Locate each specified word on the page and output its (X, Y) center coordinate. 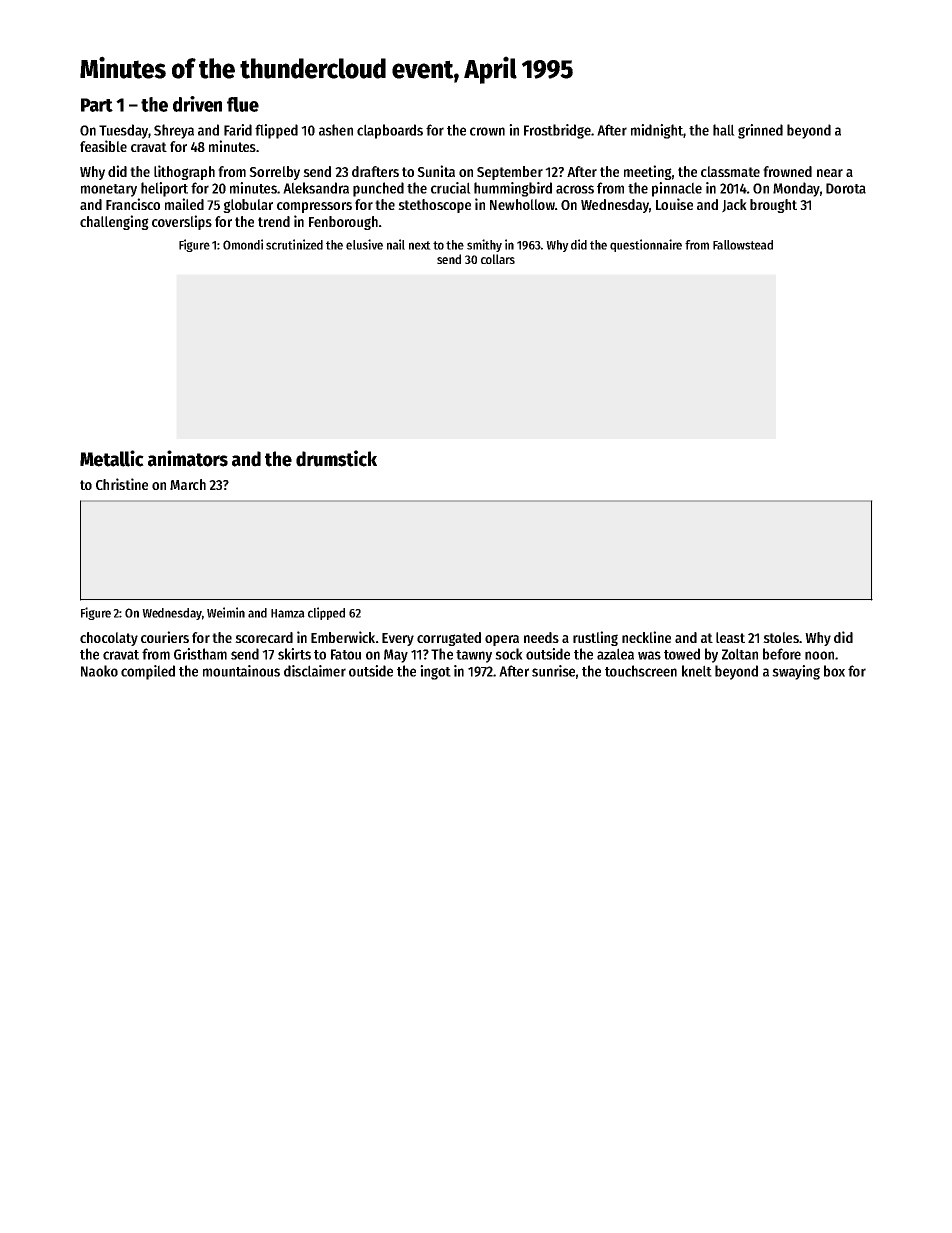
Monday (796, 189)
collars (498, 259)
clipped (326, 613)
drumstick (336, 458)
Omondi (243, 244)
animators (188, 458)
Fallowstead (743, 245)
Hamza (288, 613)
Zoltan (740, 654)
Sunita (436, 171)
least (730, 637)
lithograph (184, 172)
